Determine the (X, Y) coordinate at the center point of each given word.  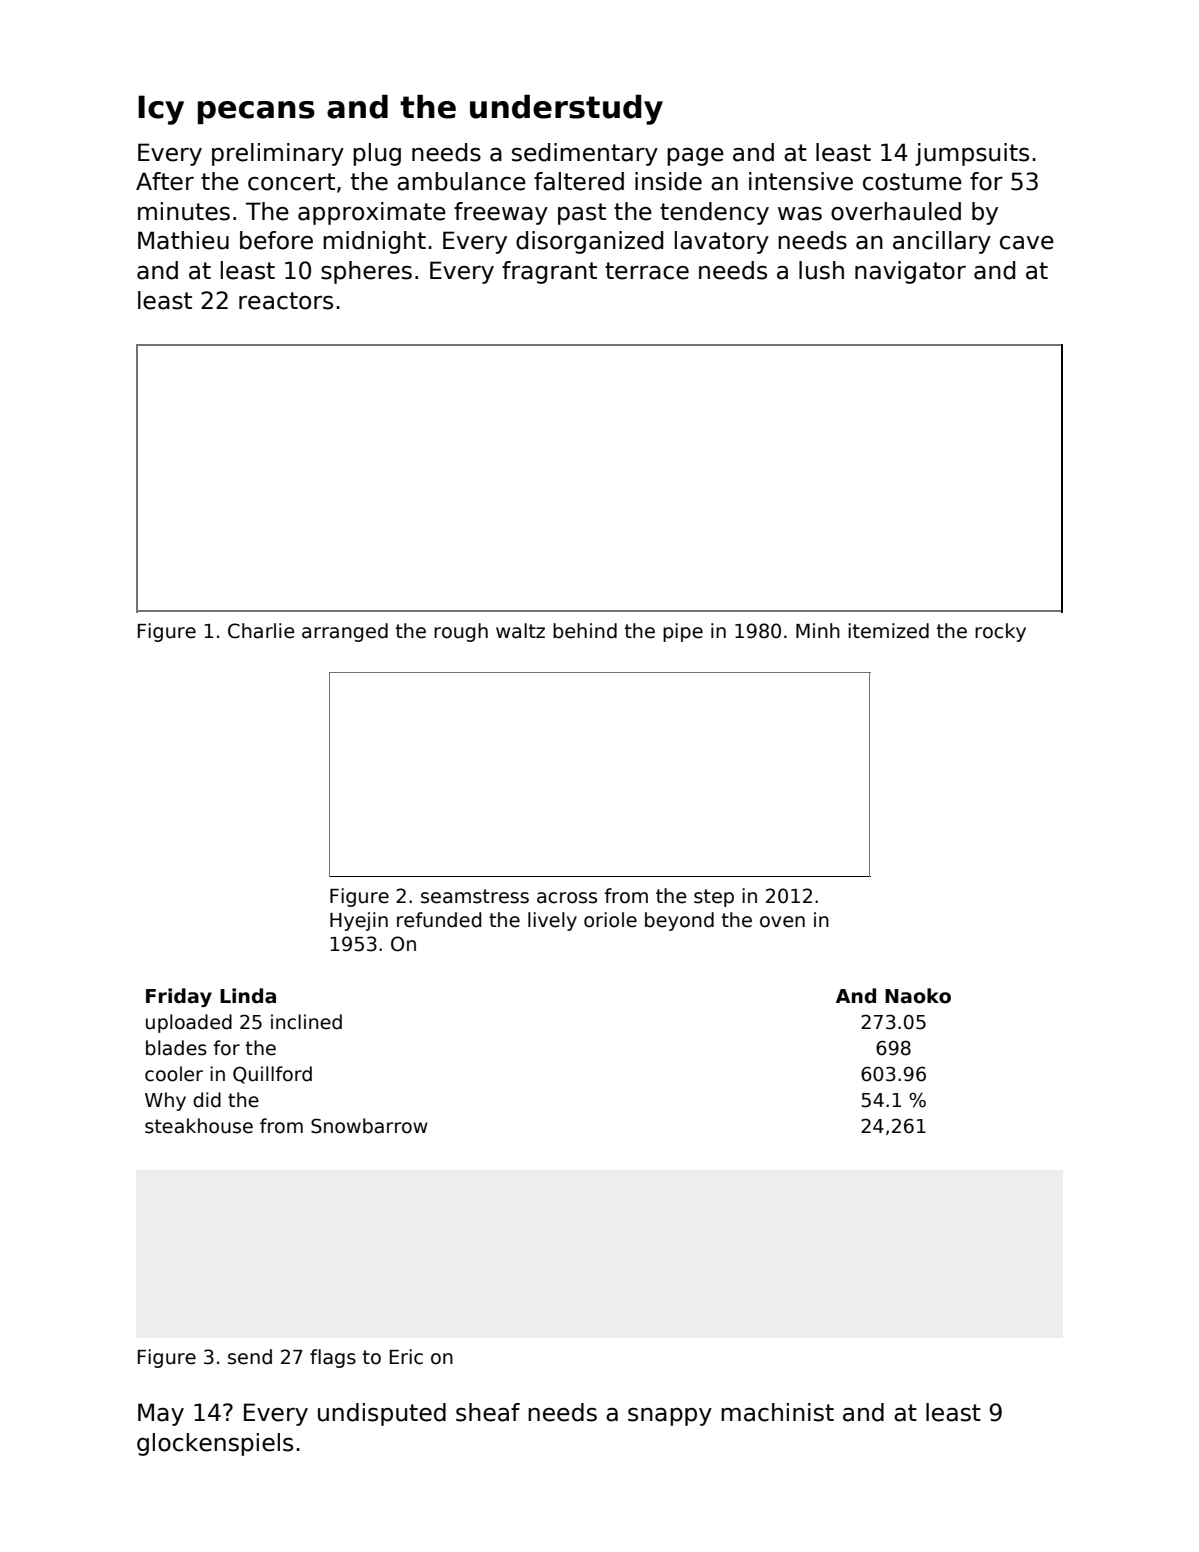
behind (585, 631)
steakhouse (199, 1126)
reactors (286, 301)
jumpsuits (972, 154)
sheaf (488, 1412)
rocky (1000, 632)
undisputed (382, 1414)
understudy (566, 109)
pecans (256, 112)
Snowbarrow (369, 1126)
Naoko (918, 996)
